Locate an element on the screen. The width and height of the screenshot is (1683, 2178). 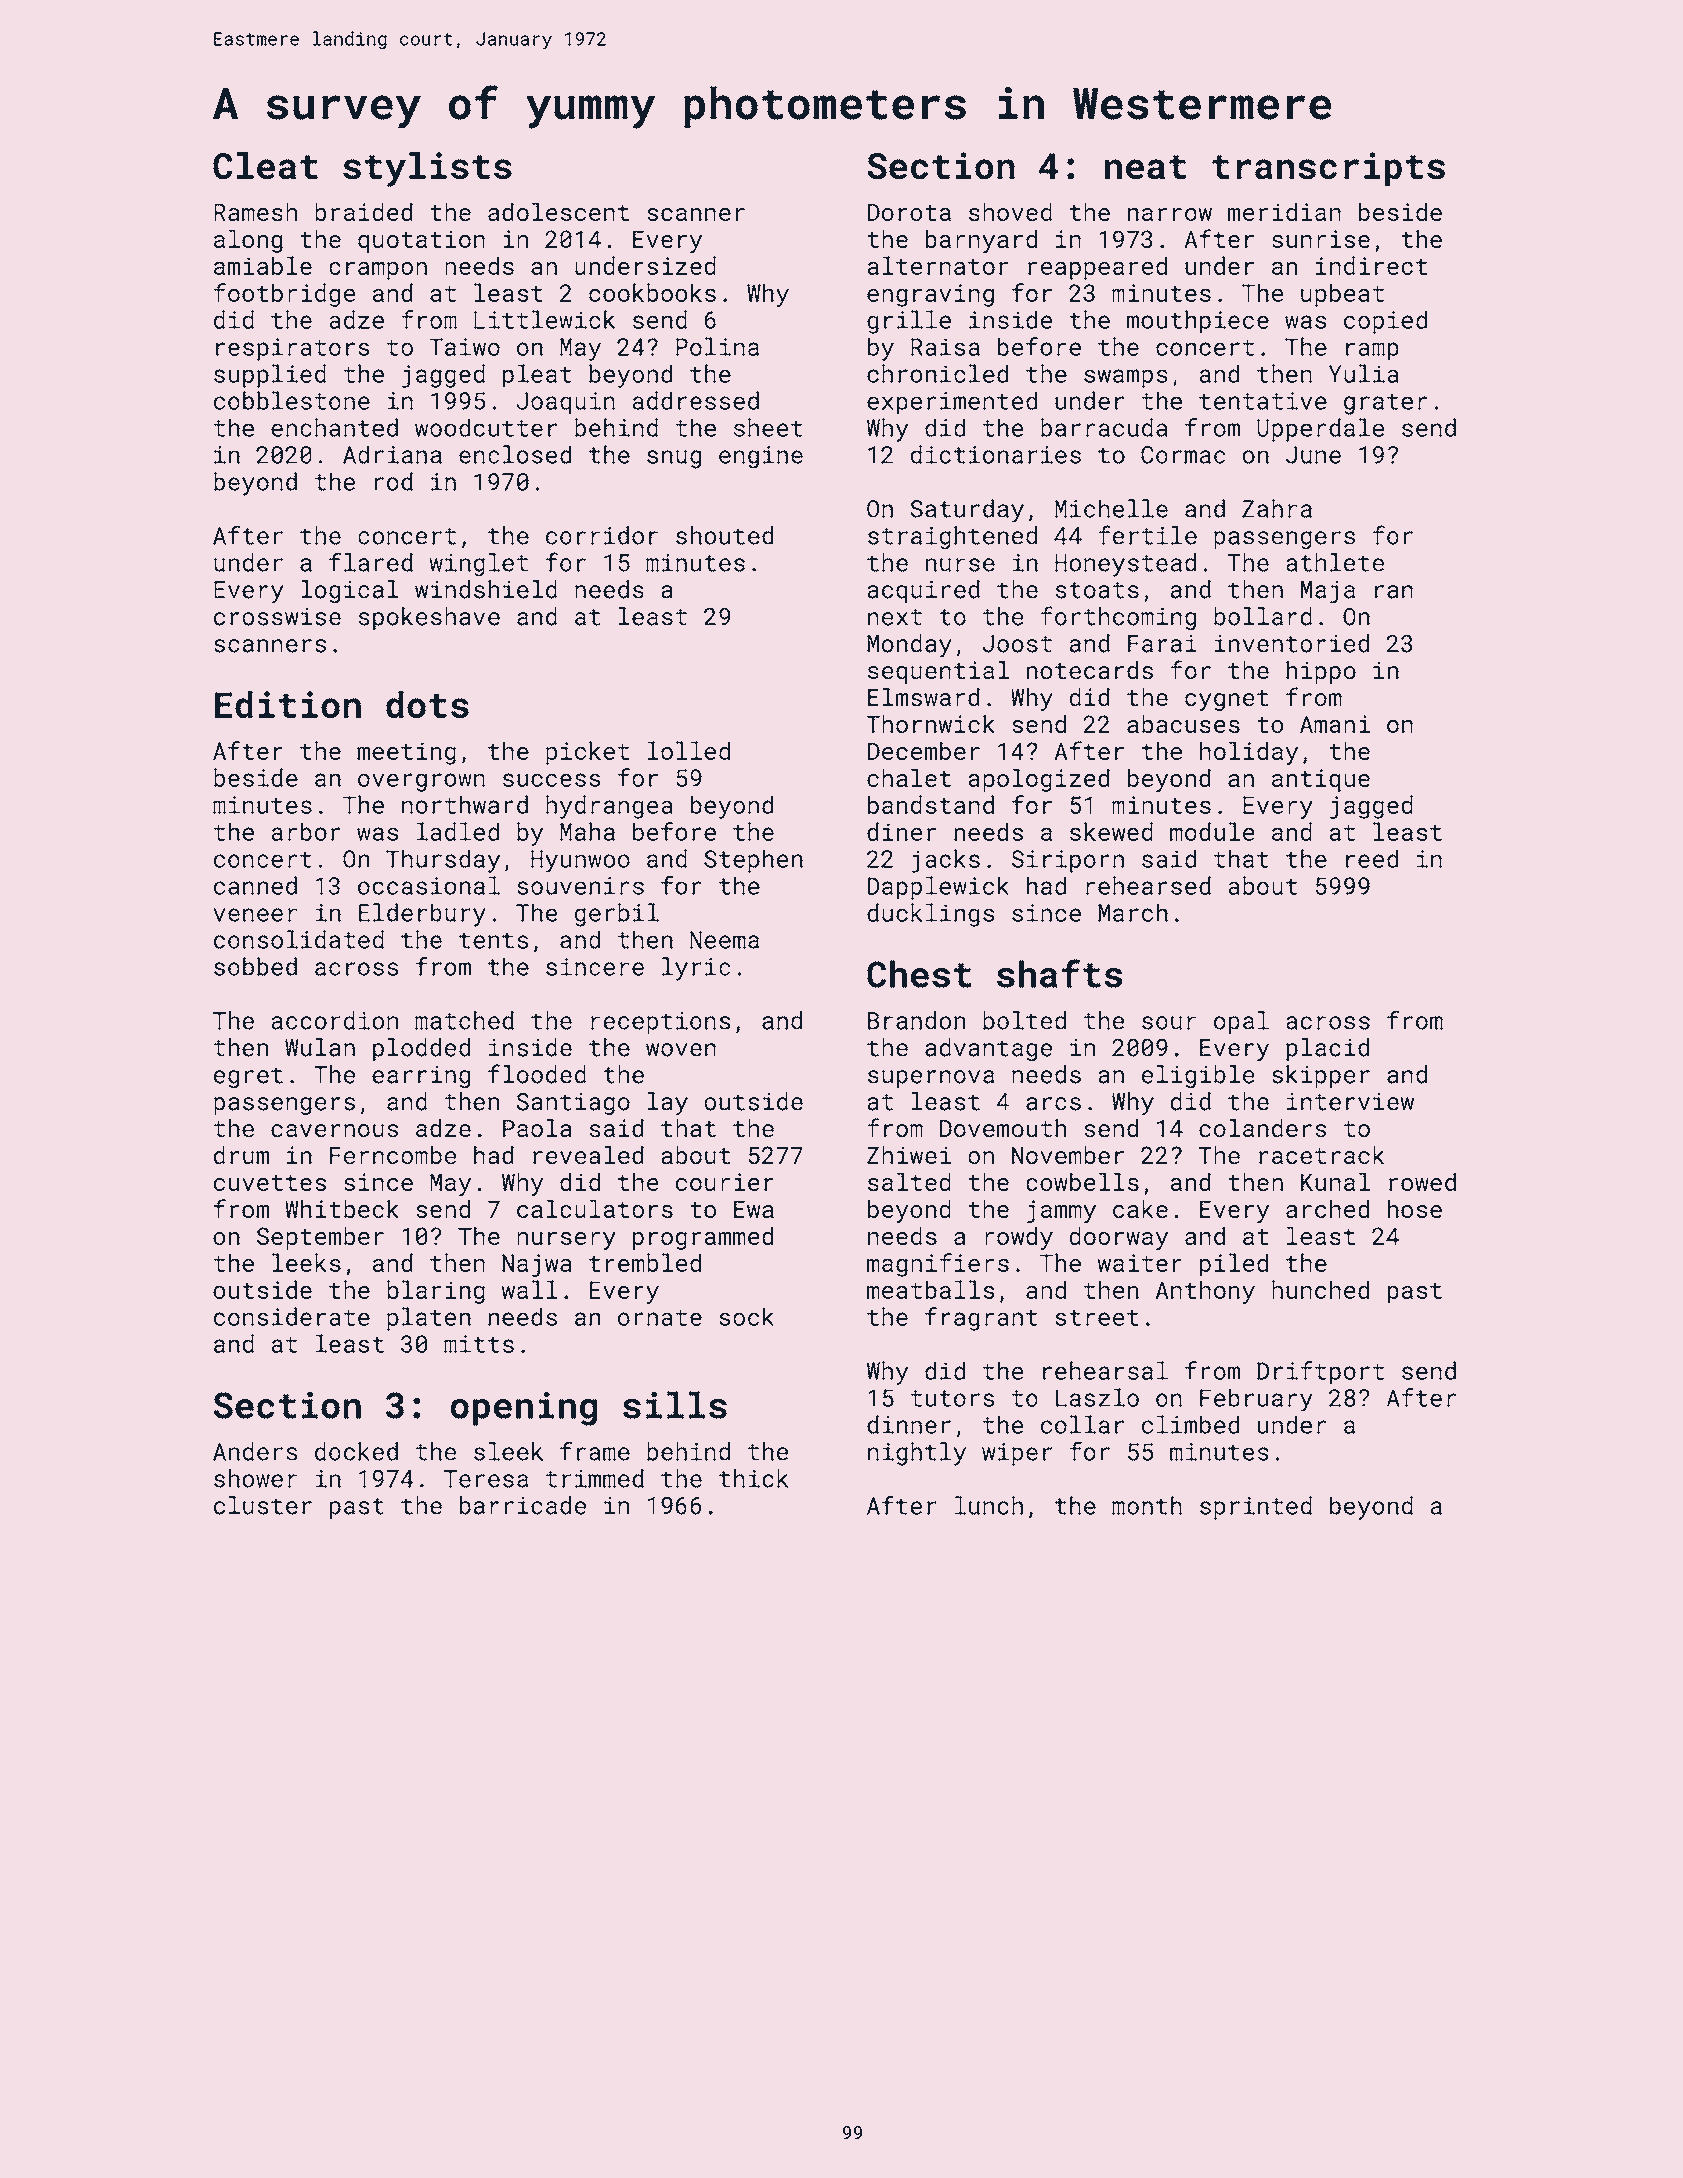
grater is located at coordinates (1385, 404).
